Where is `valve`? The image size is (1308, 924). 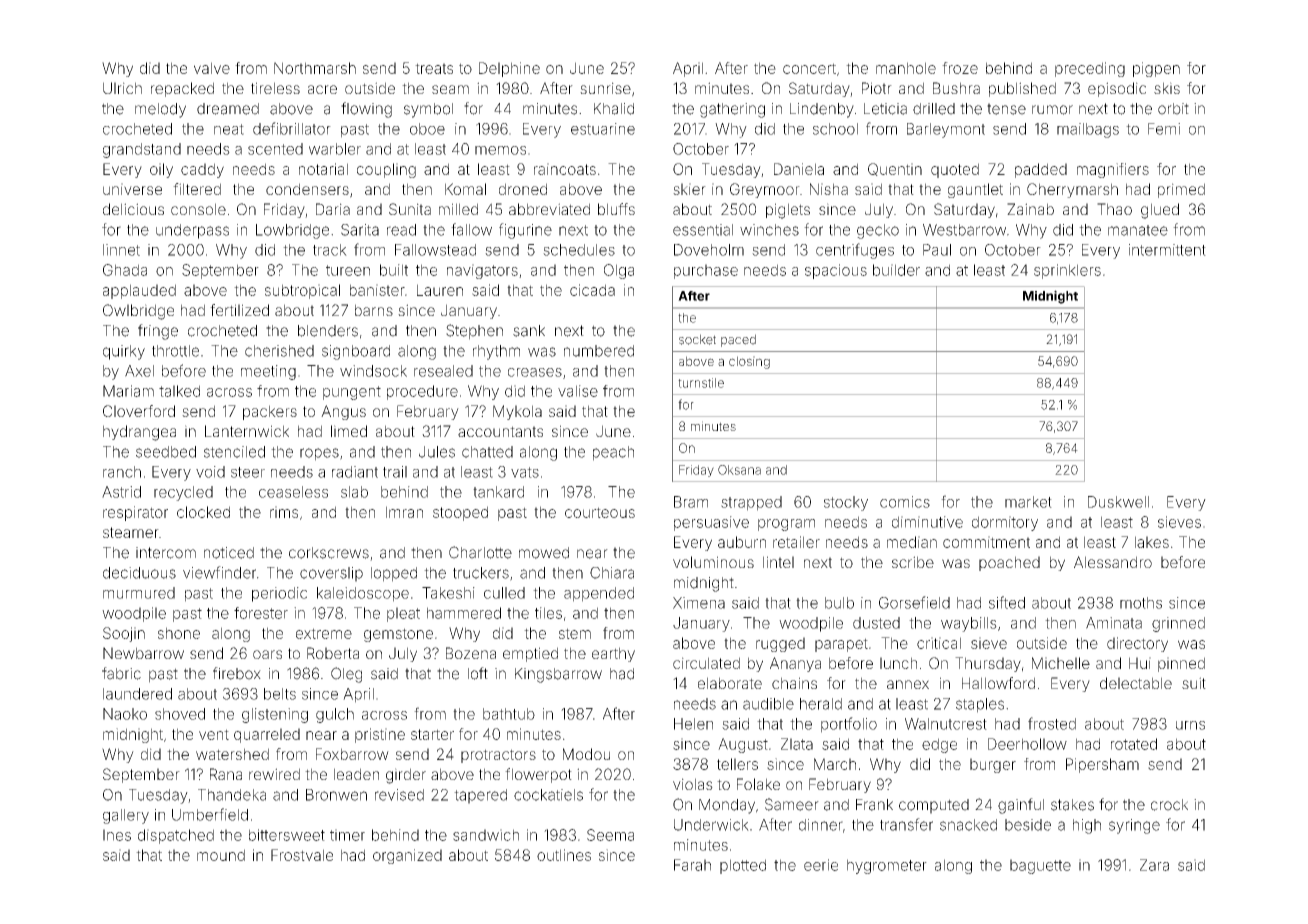 valve is located at coordinates (212, 68).
